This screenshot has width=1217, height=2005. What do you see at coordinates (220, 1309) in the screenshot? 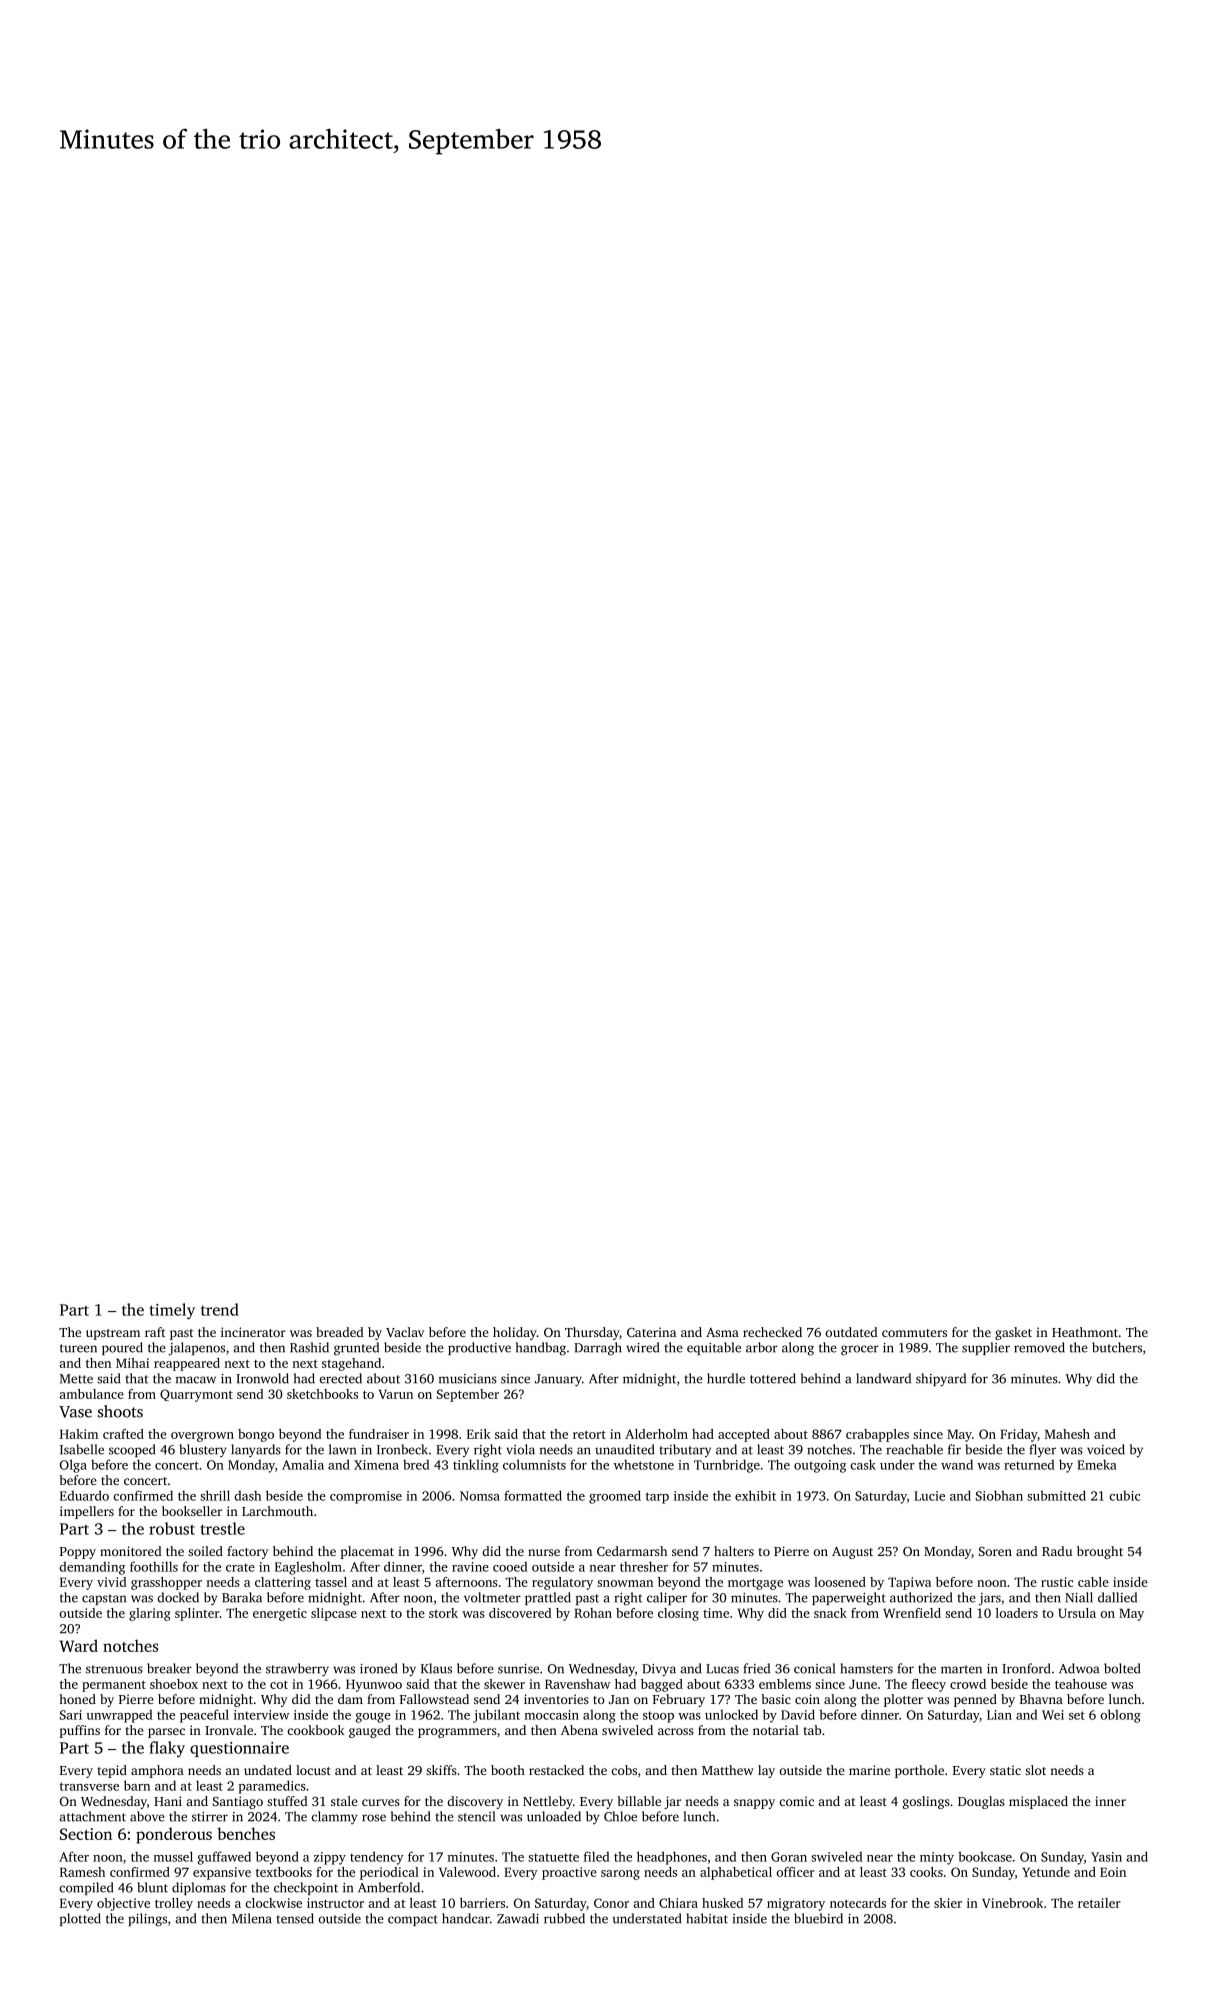
I see `trend` at bounding box center [220, 1309].
